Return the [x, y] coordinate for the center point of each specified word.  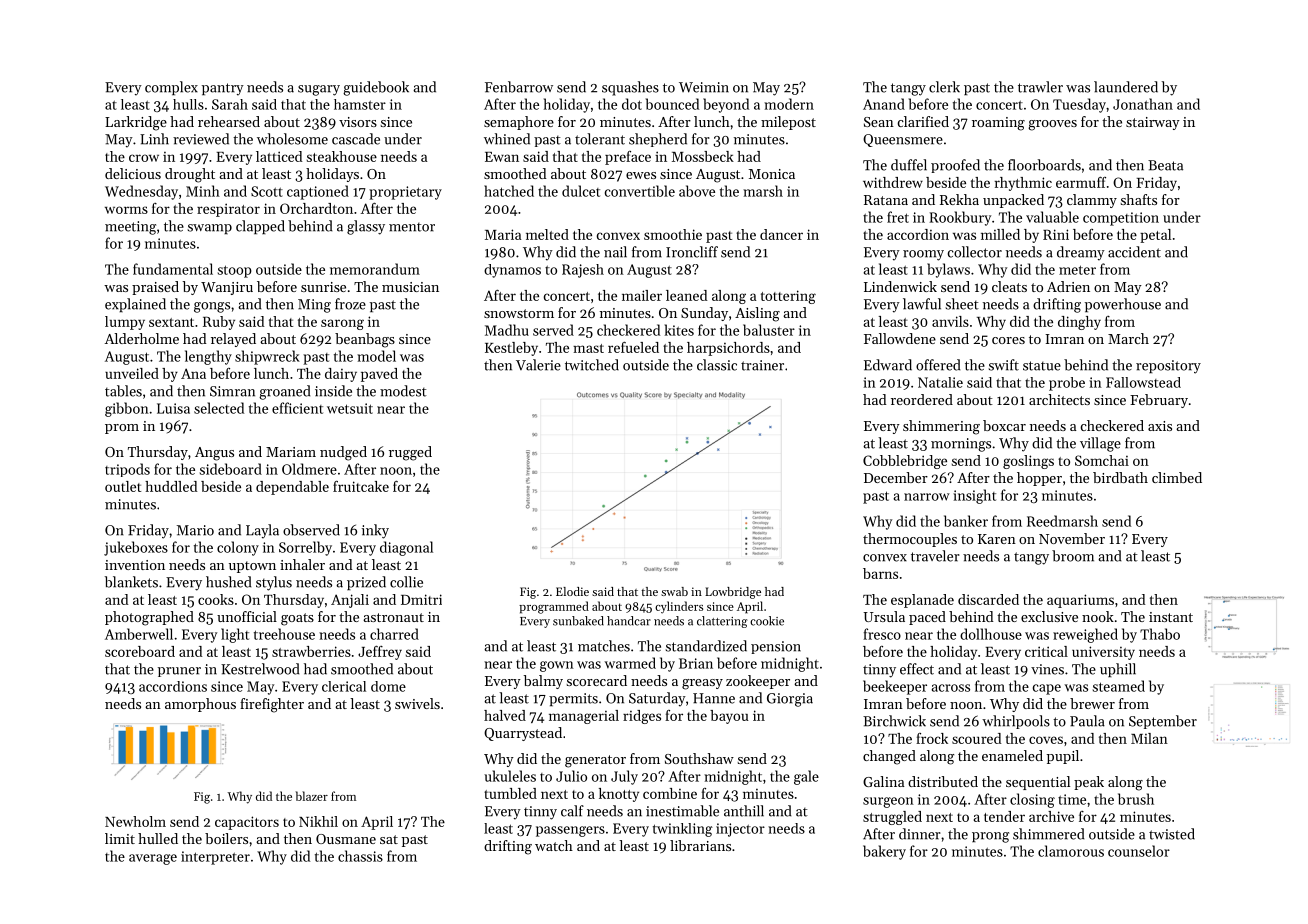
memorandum [375, 269]
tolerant [600, 139]
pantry [223, 89]
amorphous [200, 705]
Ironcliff [692, 252]
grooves [1052, 125]
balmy [543, 682]
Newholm [135, 821]
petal [1155, 236]
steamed [1119, 686]
